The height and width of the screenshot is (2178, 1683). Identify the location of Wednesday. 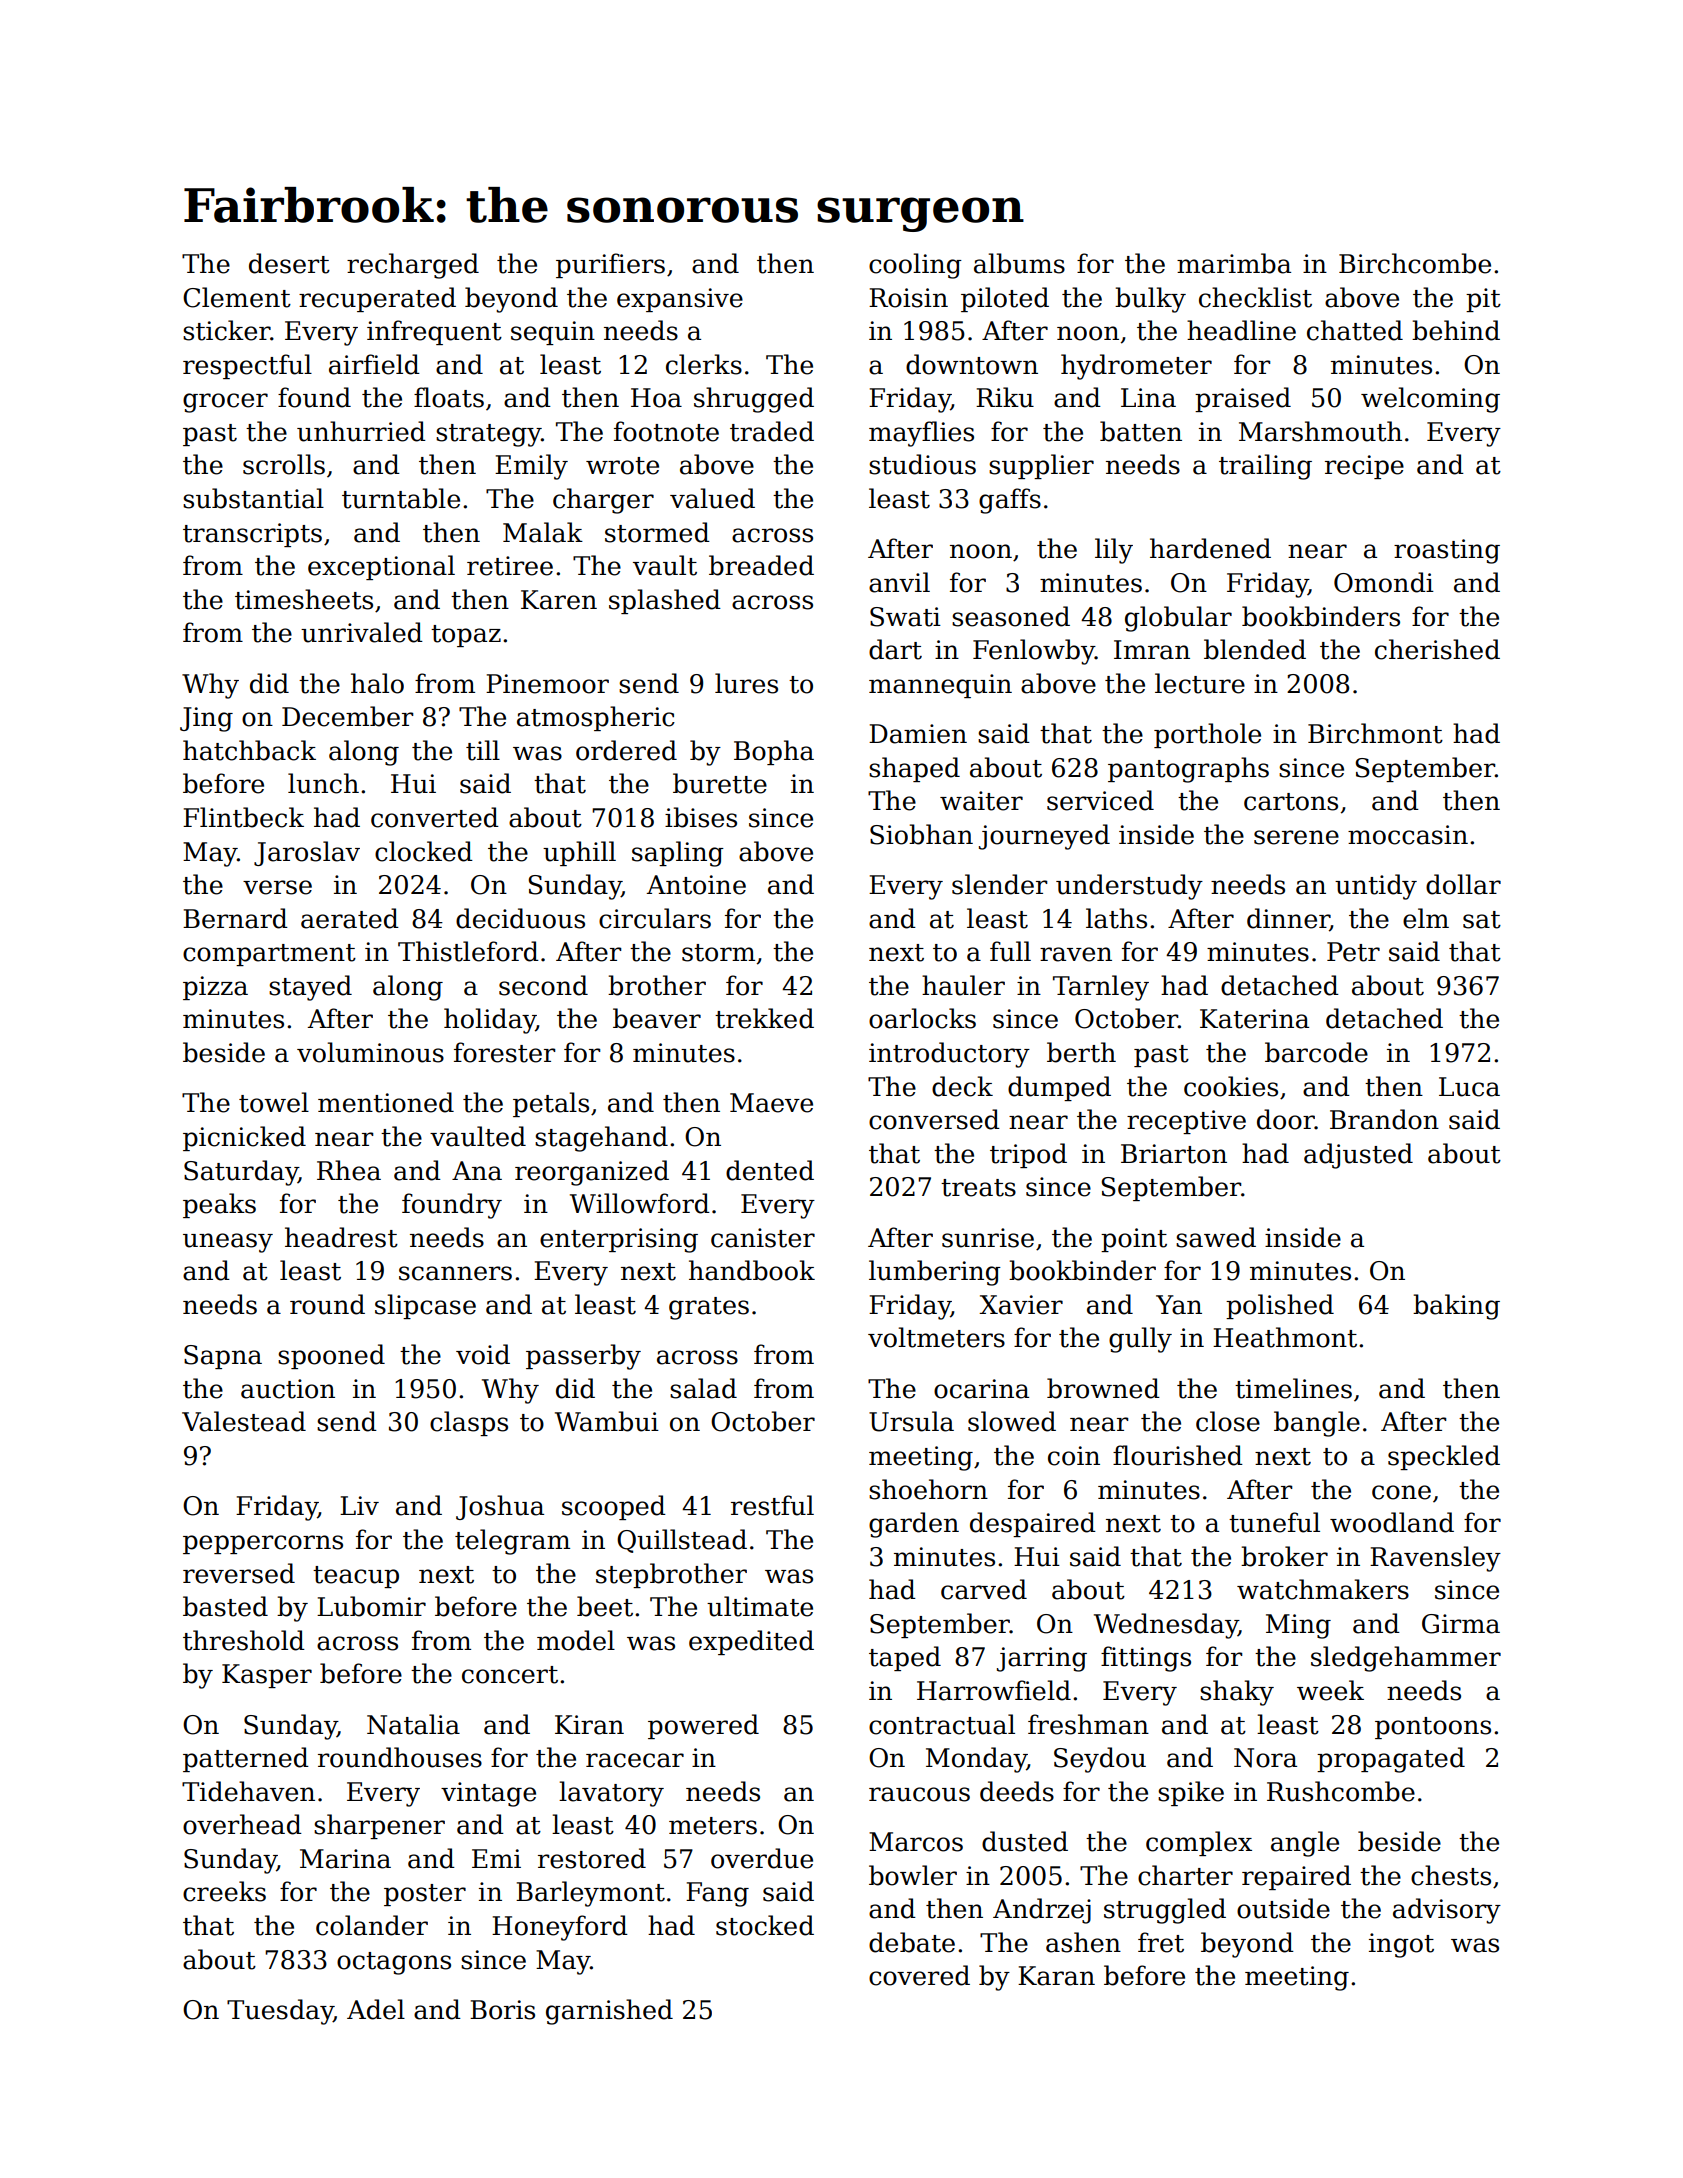
(1166, 1626).
